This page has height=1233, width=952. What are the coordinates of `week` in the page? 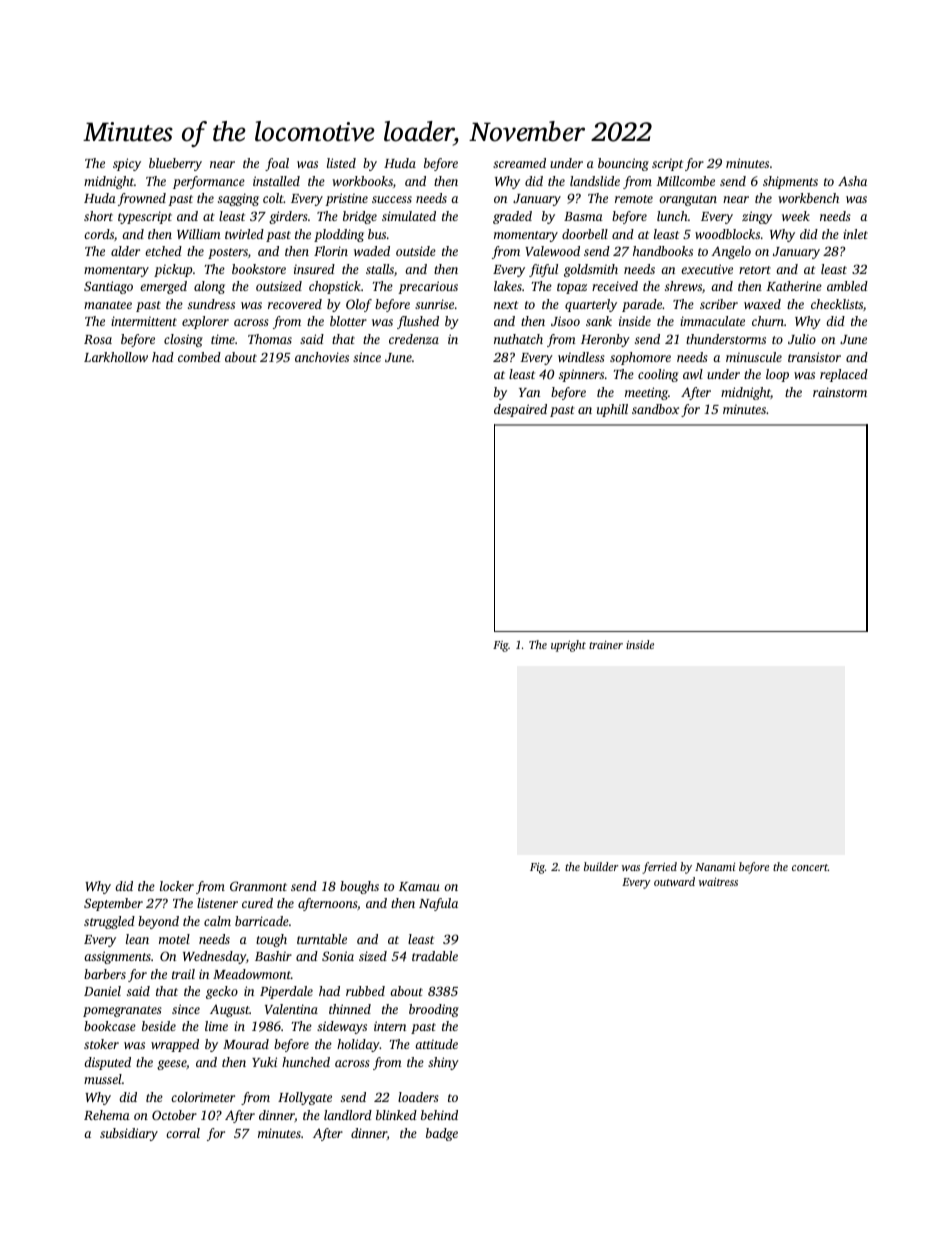 It's located at (796, 216).
